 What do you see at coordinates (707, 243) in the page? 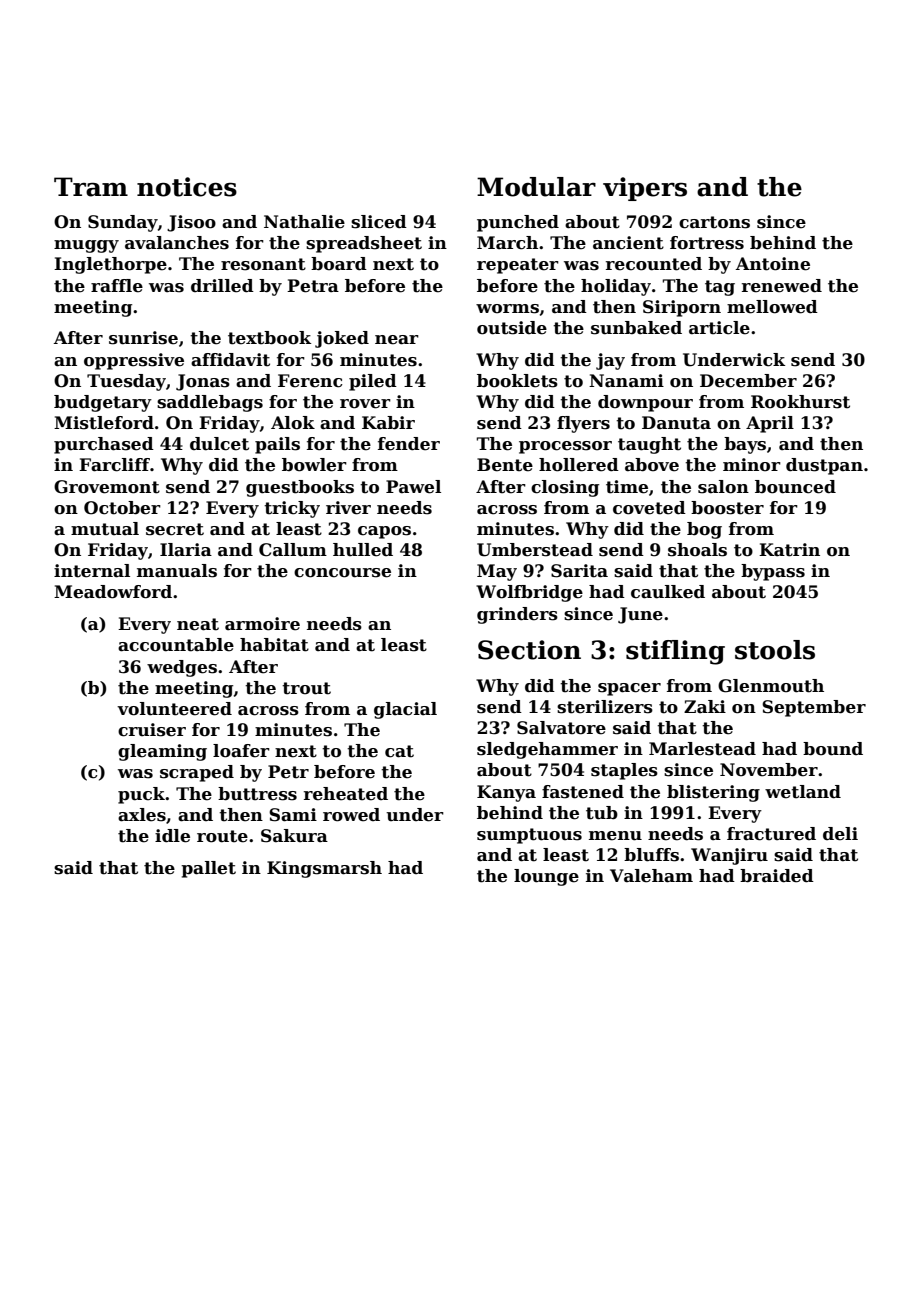
I see `fortress` at bounding box center [707, 243].
